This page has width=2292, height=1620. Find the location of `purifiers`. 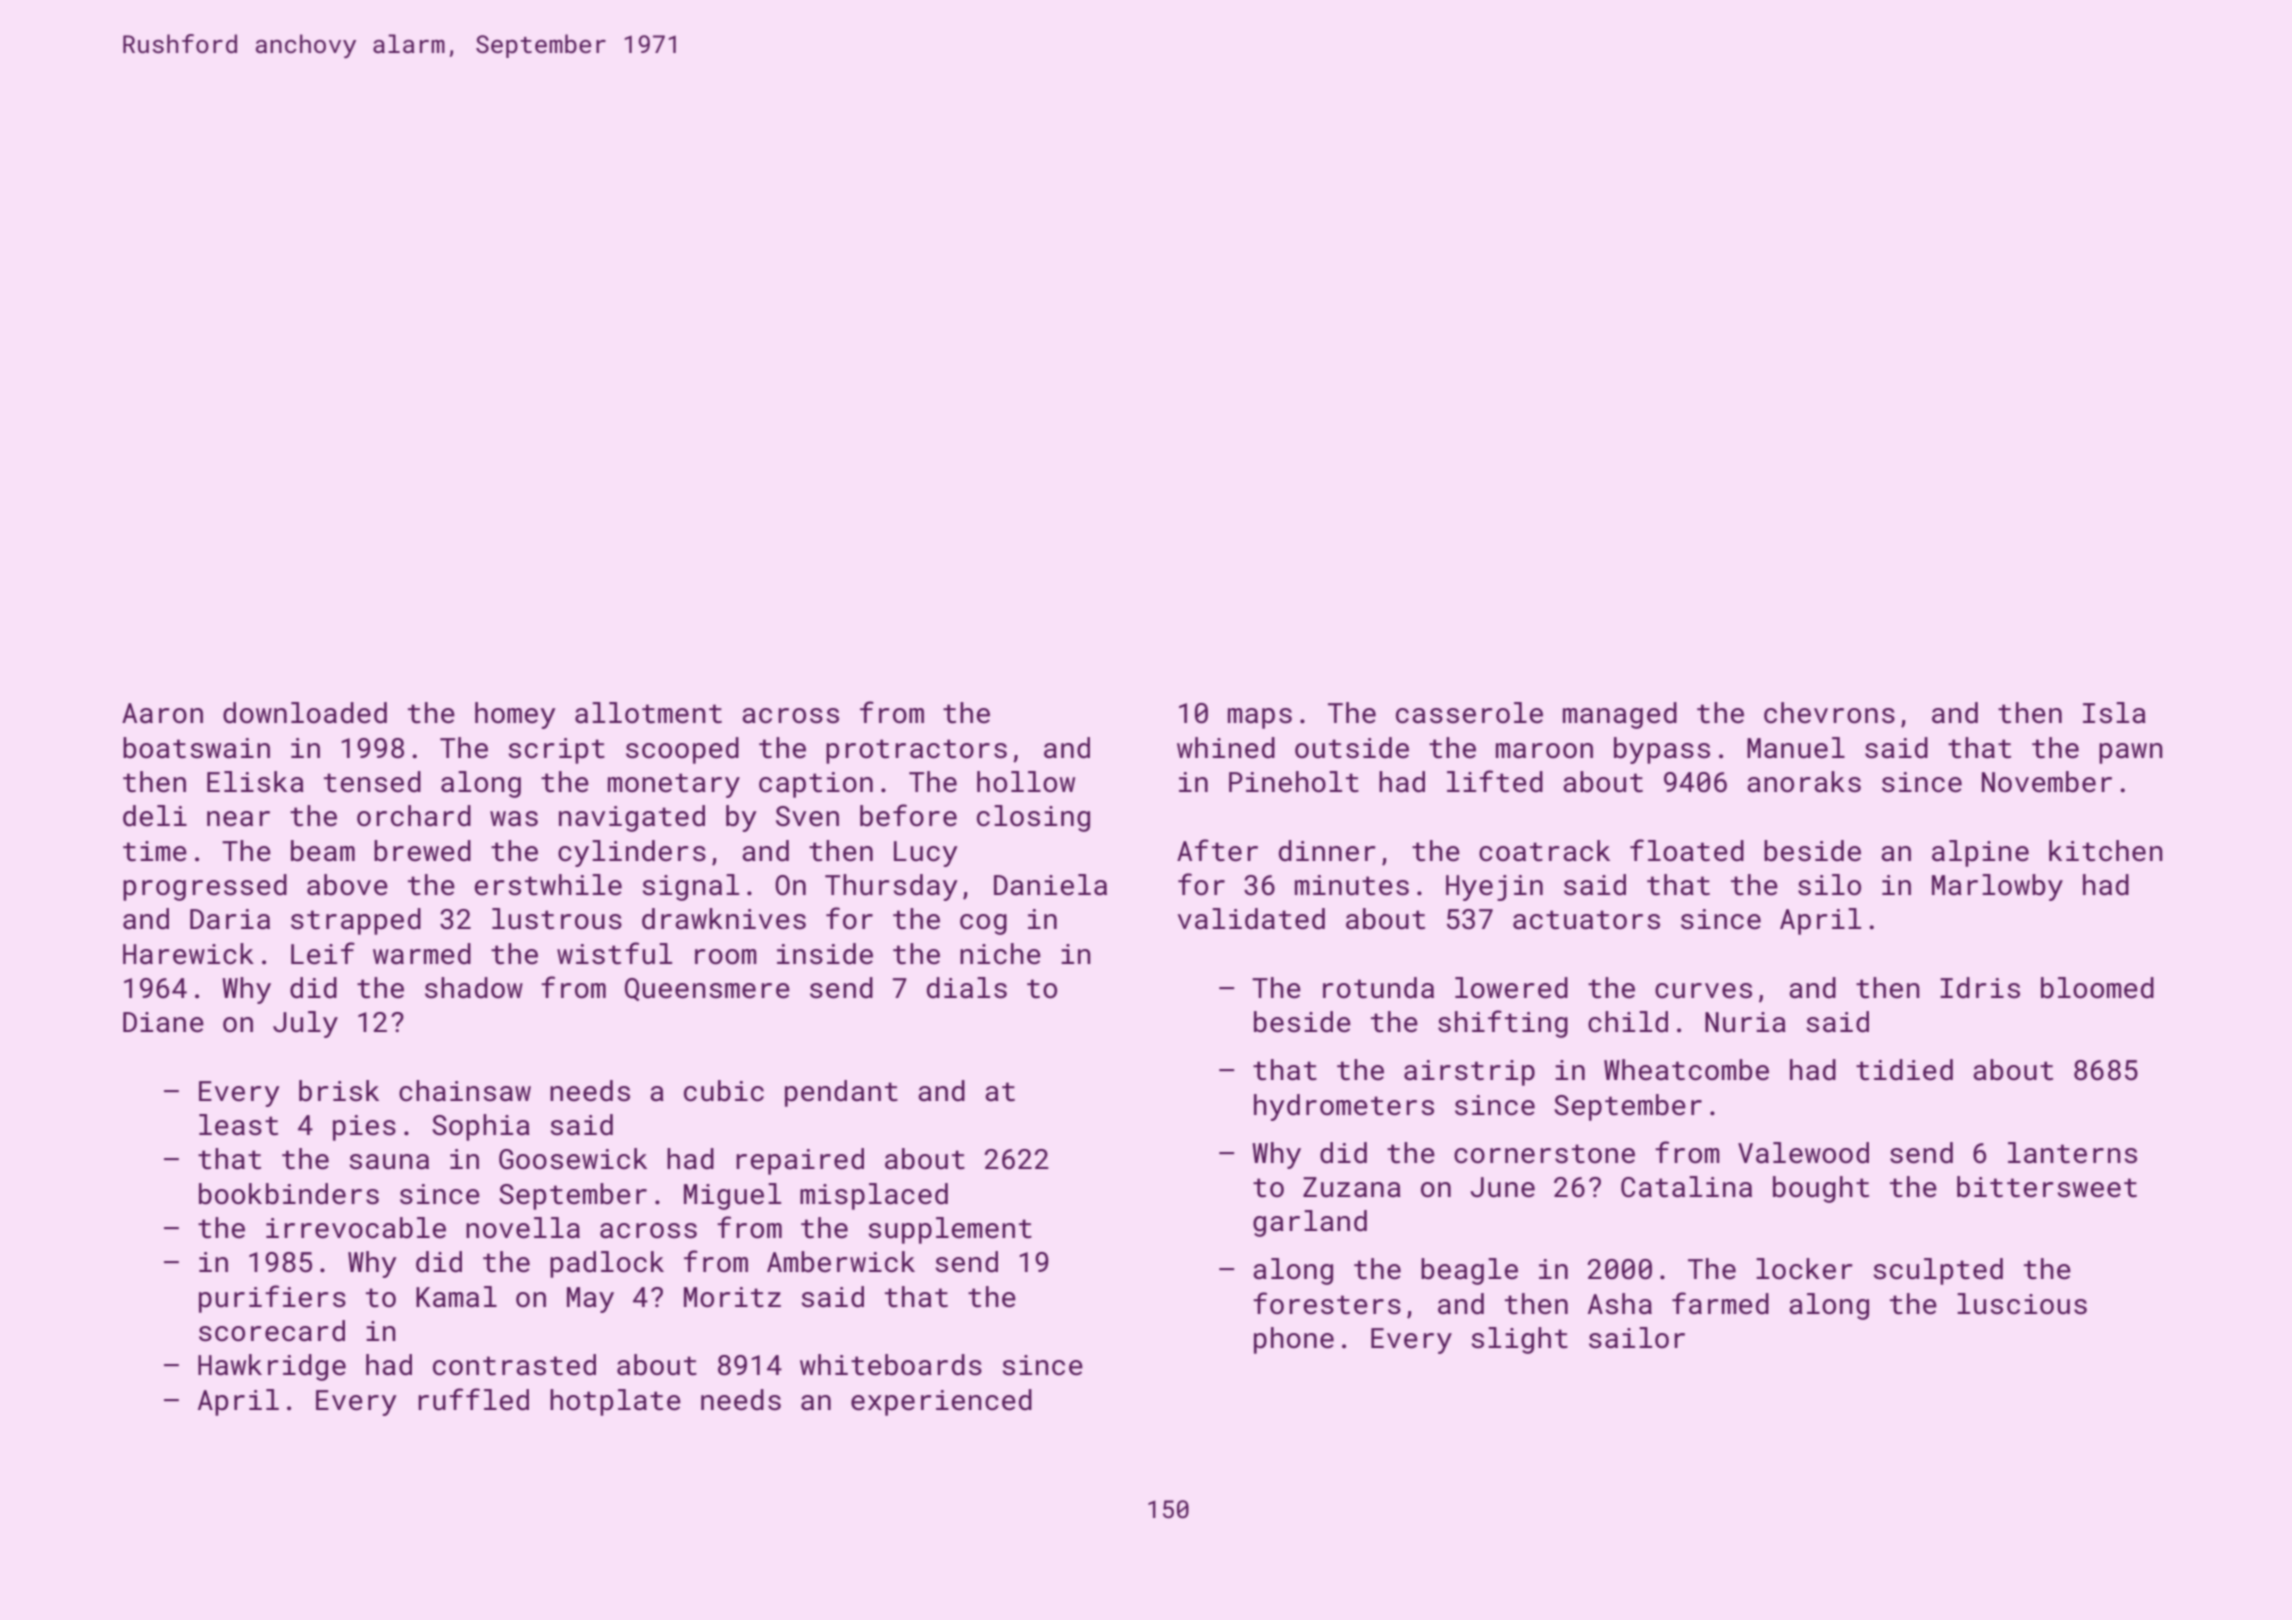

purifiers is located at coordinates (272, 1299).
